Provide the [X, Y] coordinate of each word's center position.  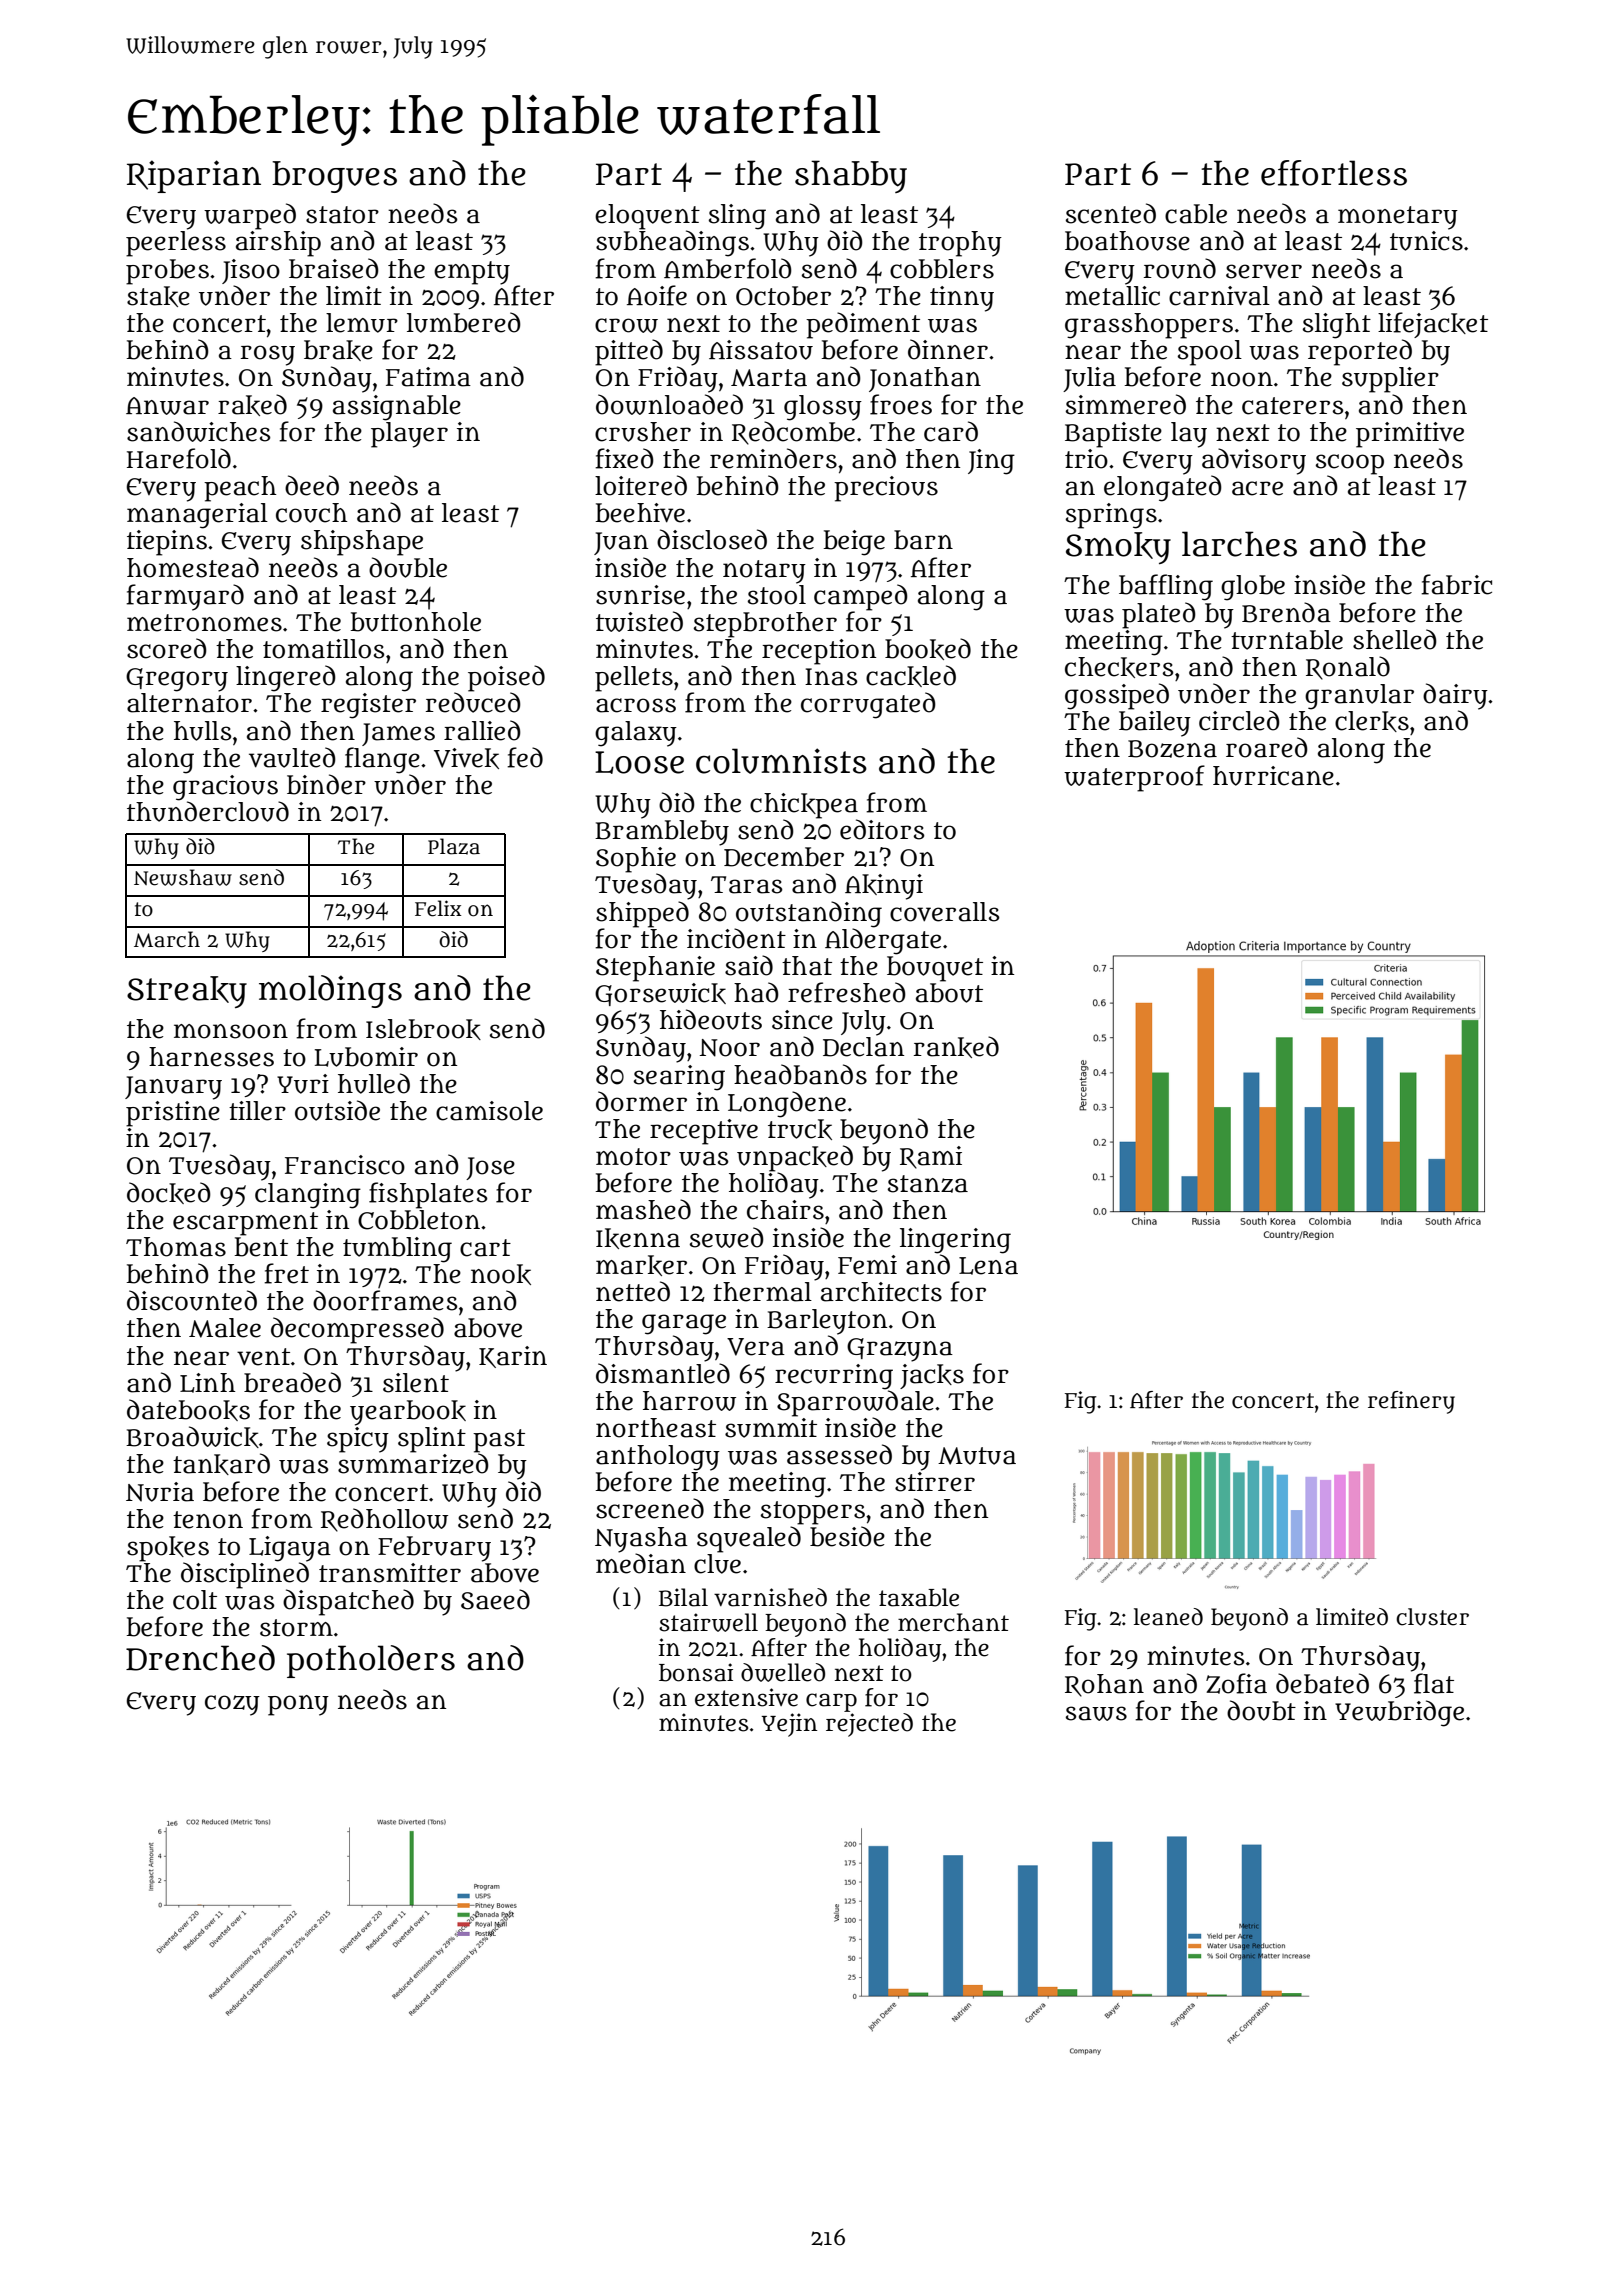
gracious [225, 788]
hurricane [1273, 776]
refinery [1411, 1402]
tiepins [167, 543]
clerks [1372, 721]
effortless [1334, 173]
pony [298, 1705]
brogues [334, 177]
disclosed [712, 539]
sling [737, 217]
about [949, 993]
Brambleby [662, 833]
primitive [1410, 434]
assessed [839, 1454]
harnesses [211, 1057]
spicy [358, 1440]
